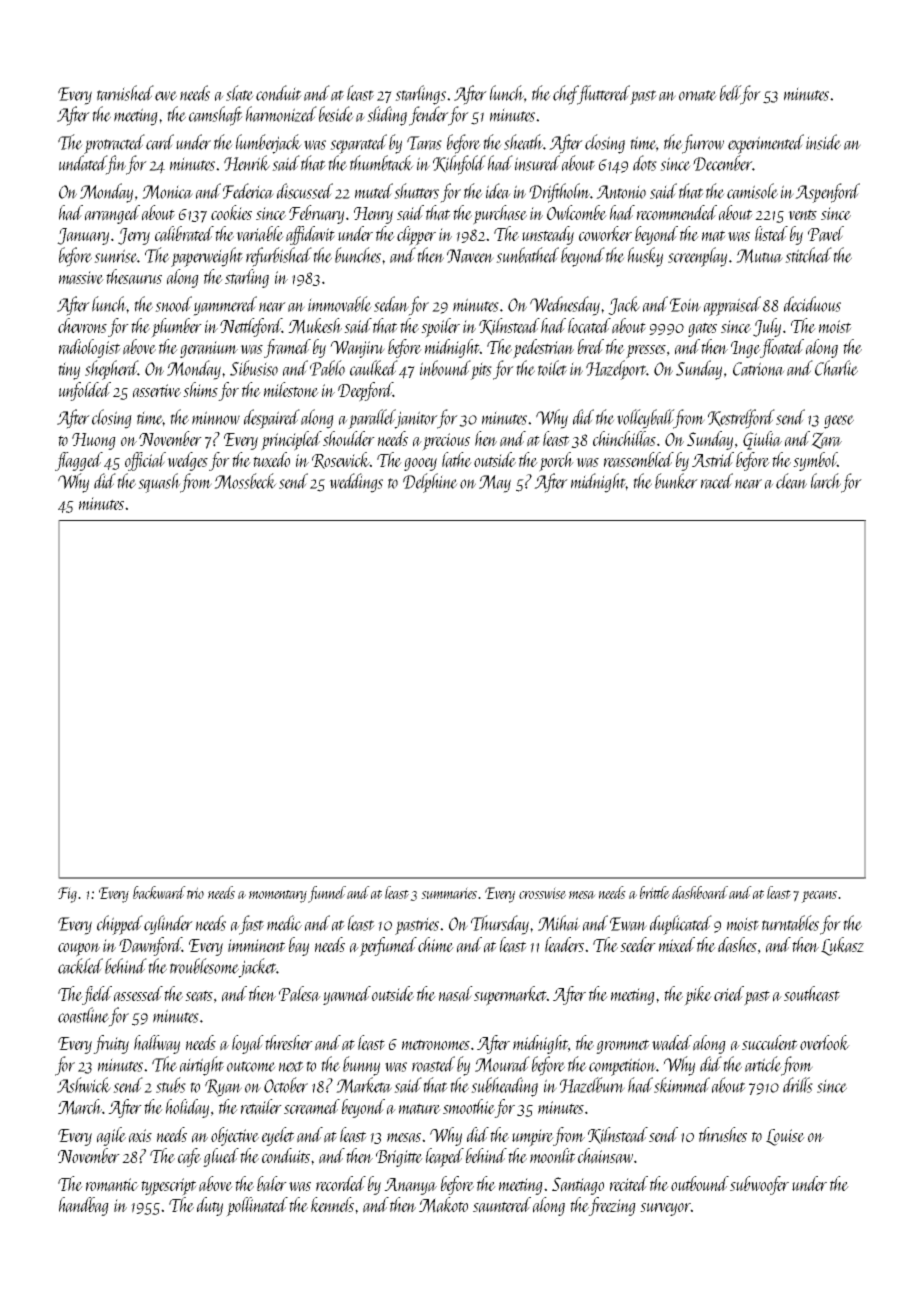  Describe the element at coordinates (159, 483) in the page. I see `squash` at that location.
